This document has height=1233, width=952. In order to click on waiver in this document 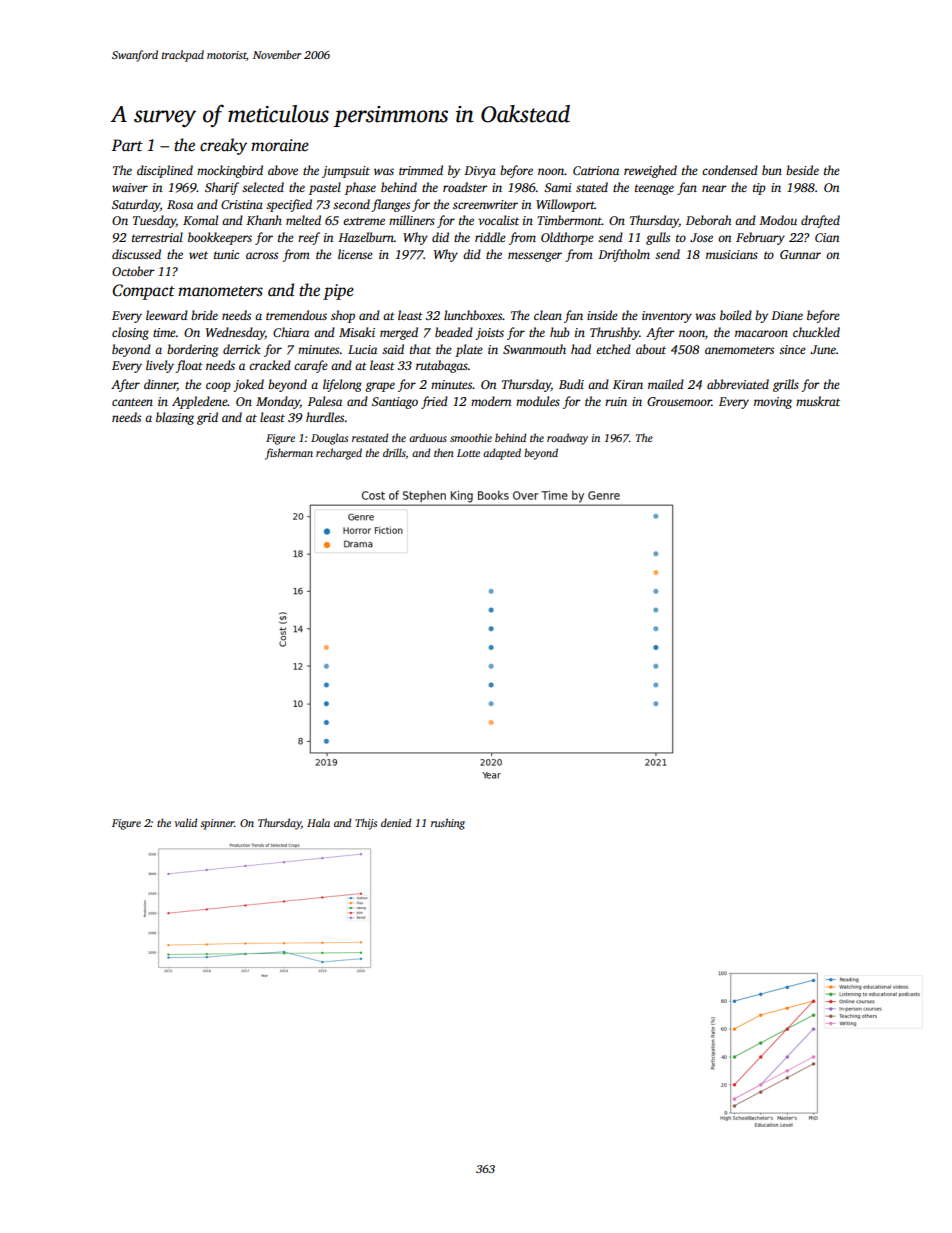, I will do `click(130, 187)`.
